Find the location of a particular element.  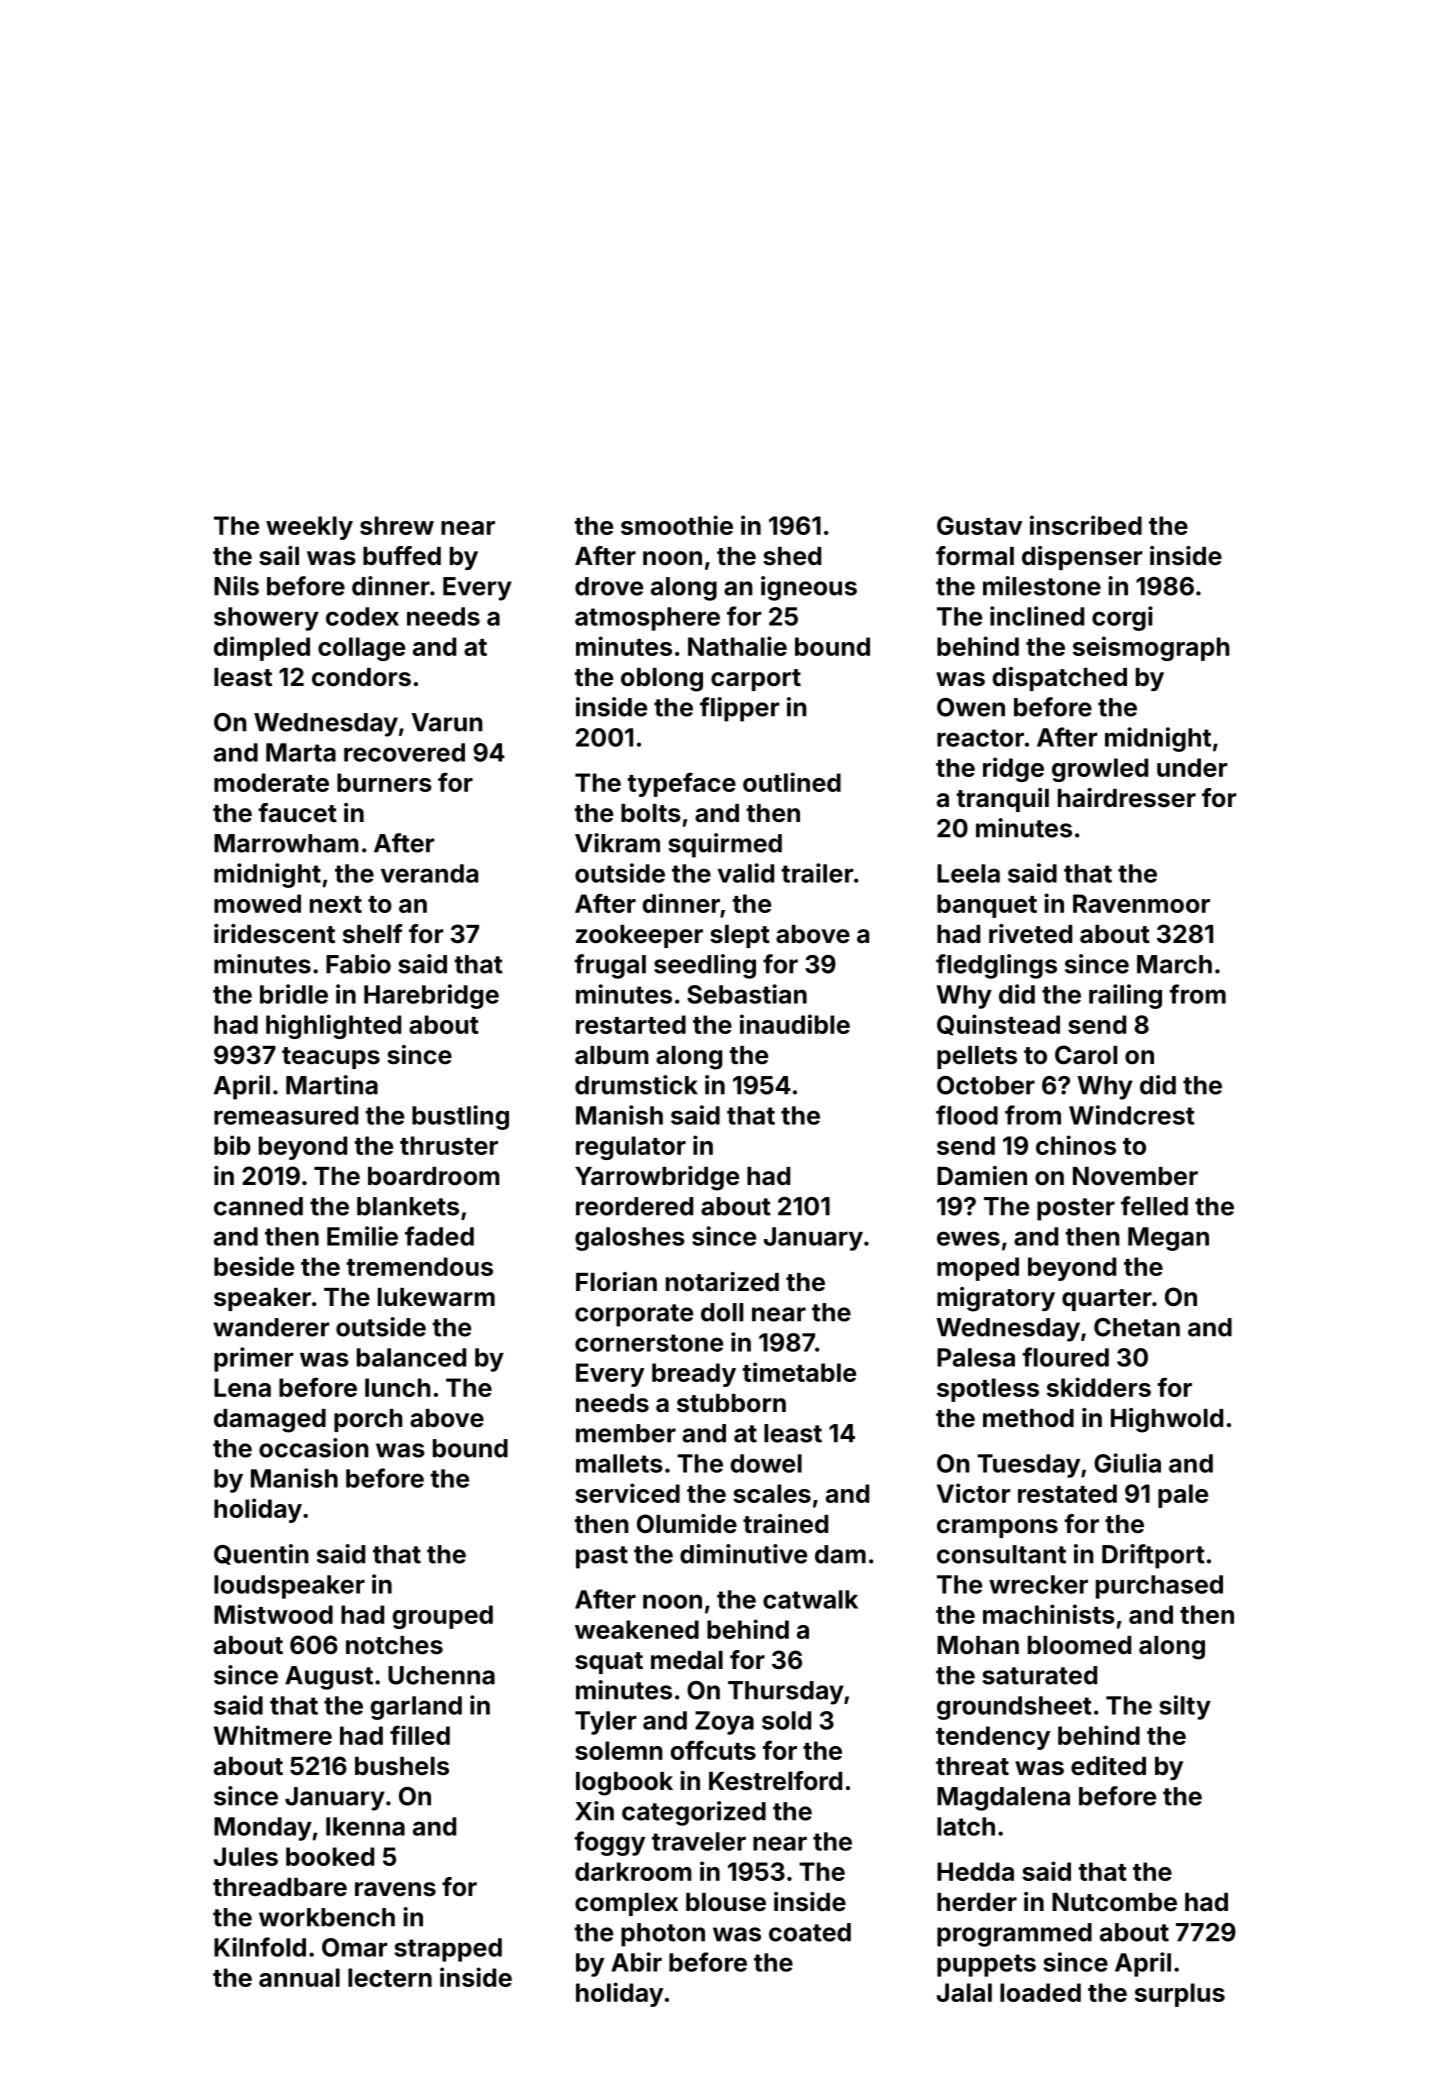

under is located at coordinates (1192, 767).
